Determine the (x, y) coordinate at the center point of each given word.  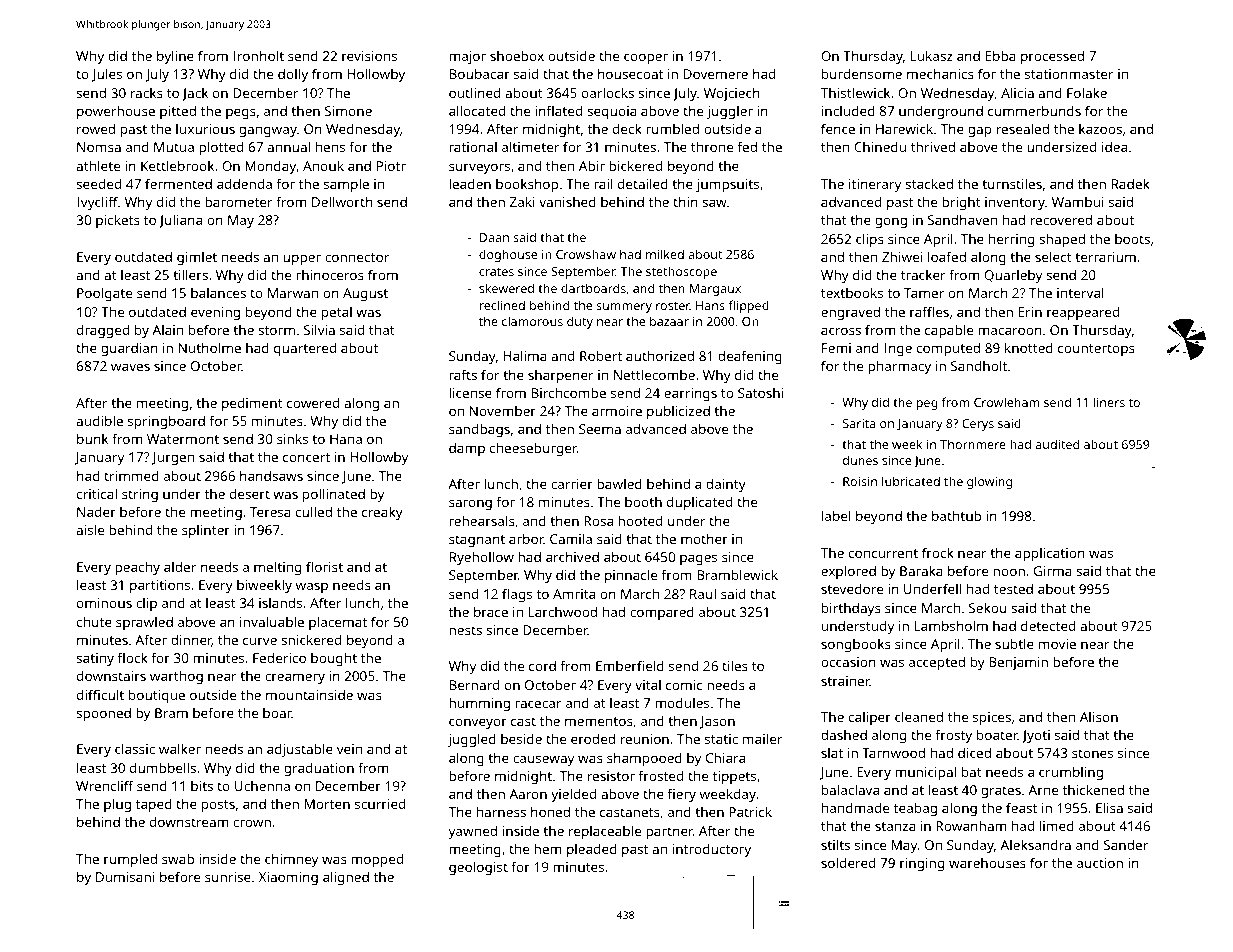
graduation (319, 769)
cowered (313, 402)
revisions (369, 56)
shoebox (517, 55)
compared (662, 613)
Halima (525, 355)
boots (1132, 239)
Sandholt (979, 365)
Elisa (1109, 807)
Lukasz (932, 55)
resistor (611, 776)
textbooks (852, 292)
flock (133, 657)
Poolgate (104, 294)
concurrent (883, 553)
